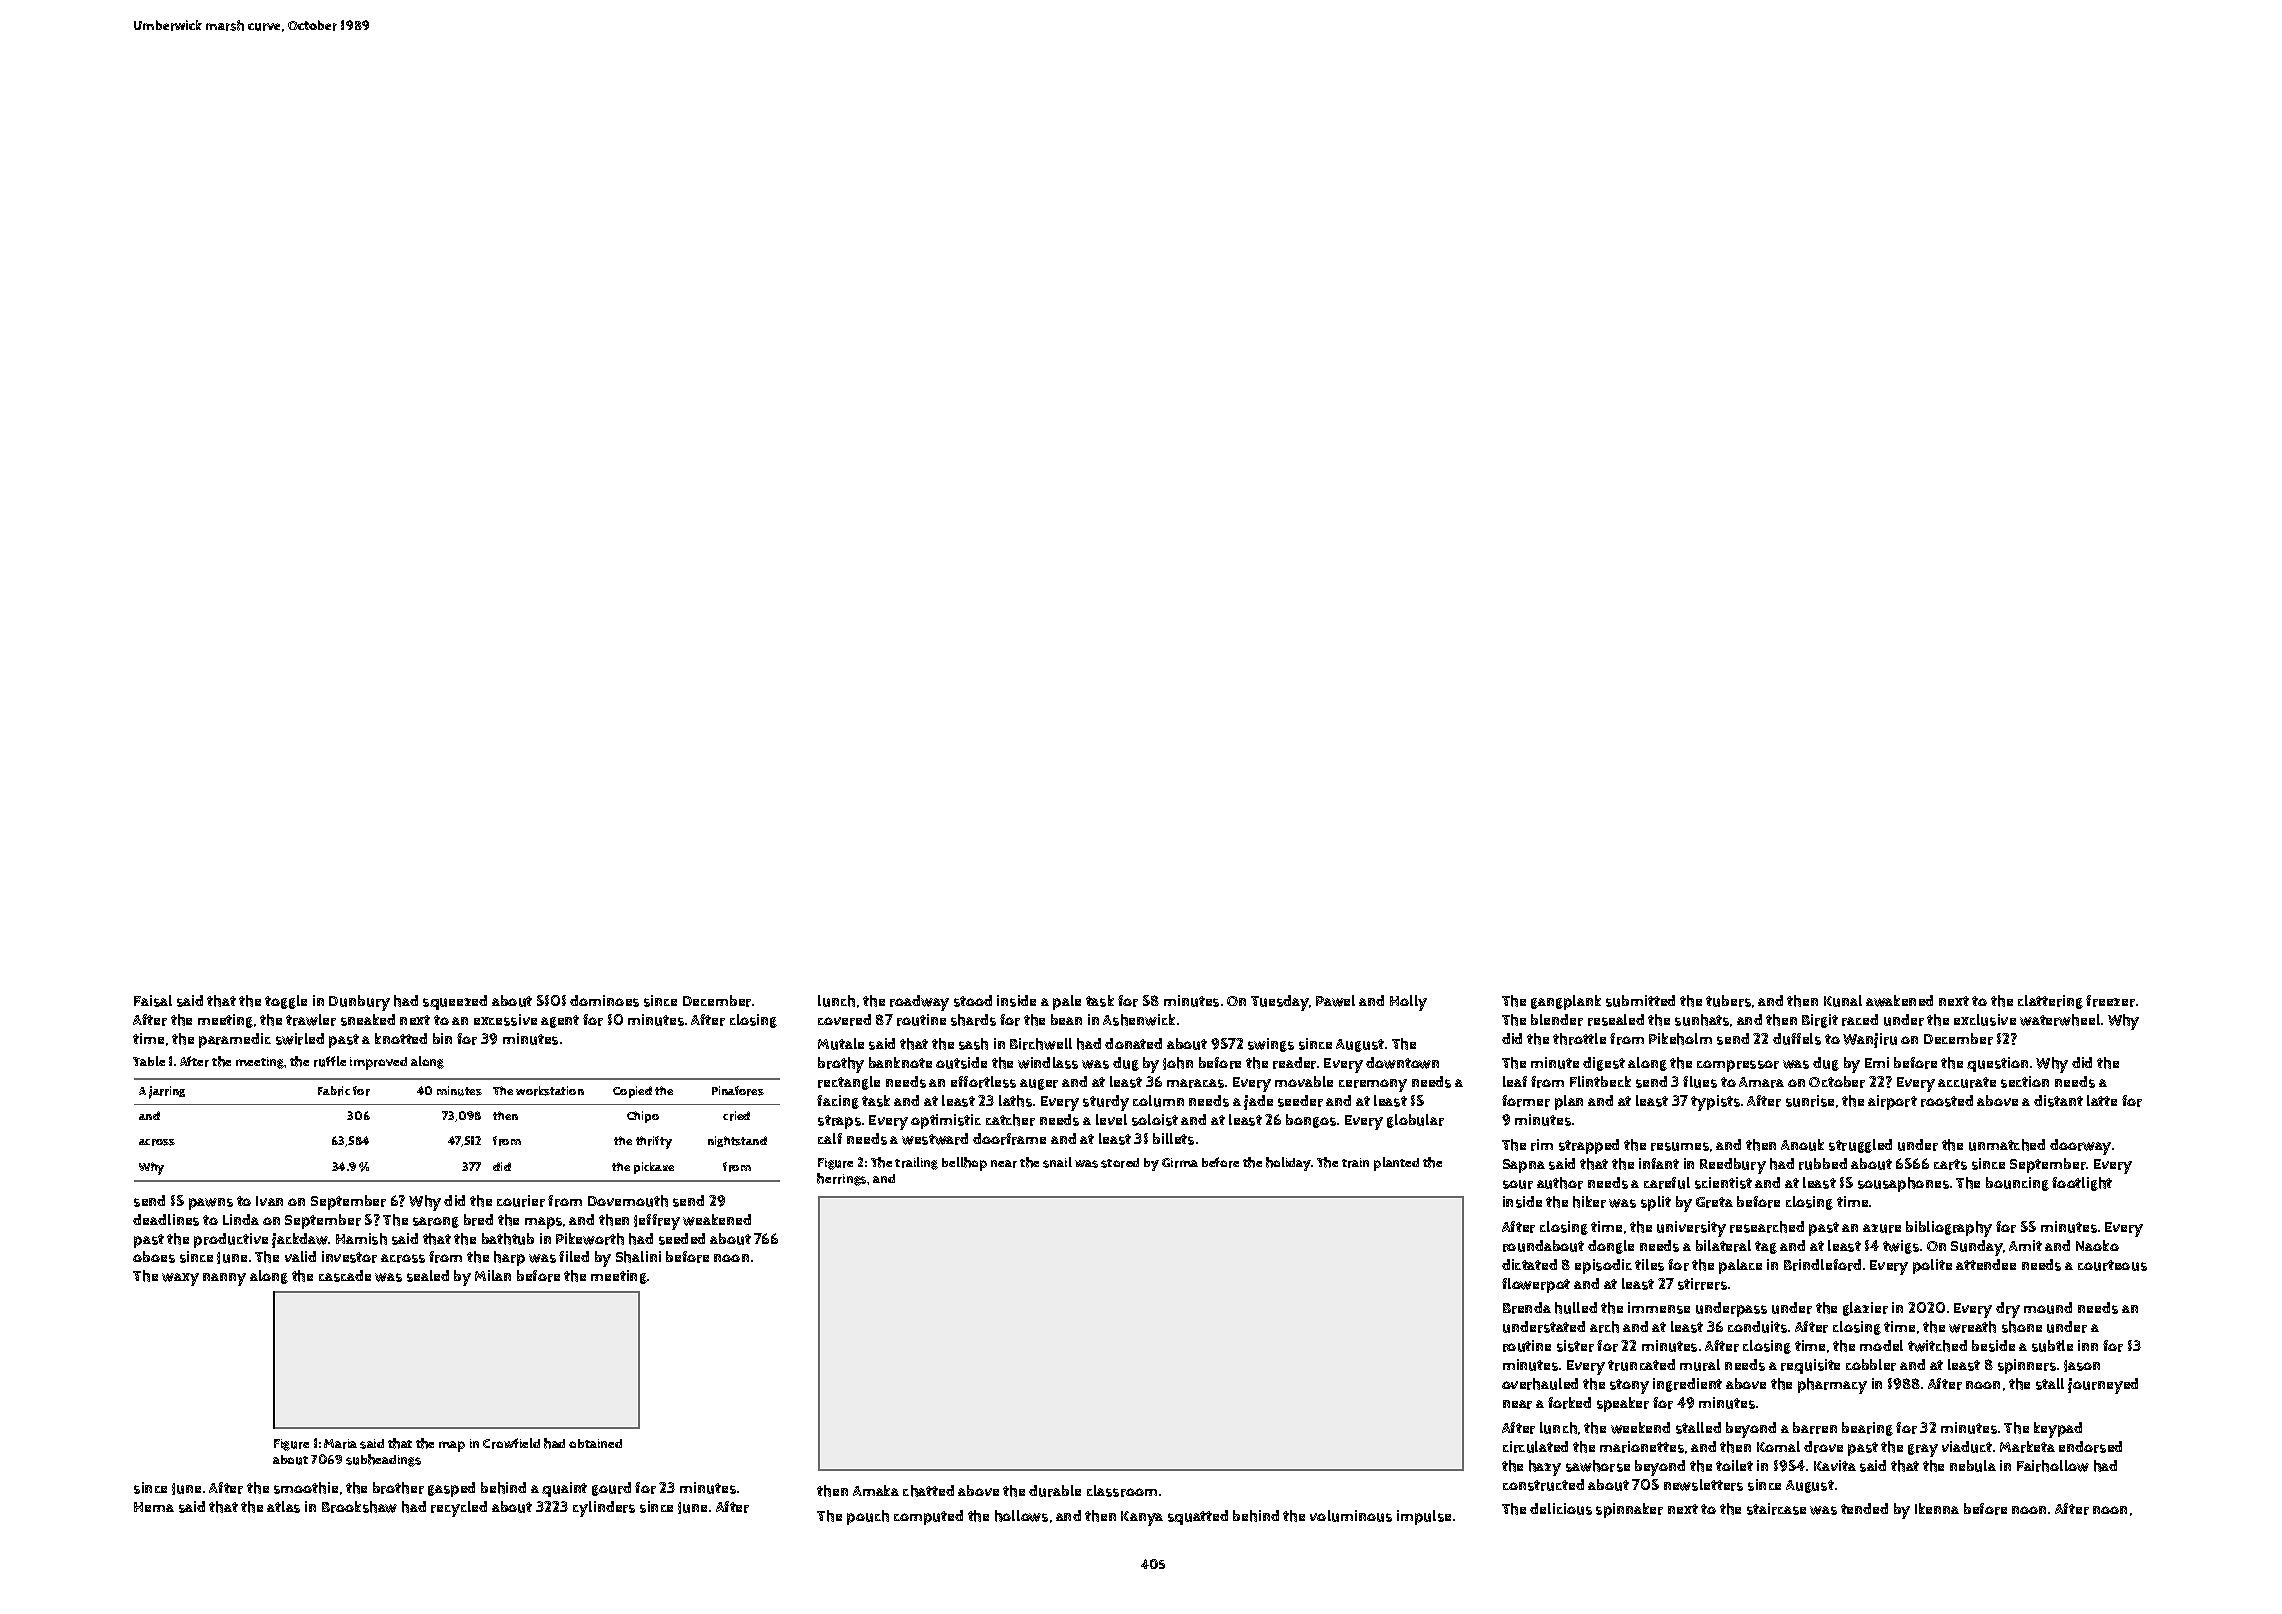  I want to click on jarring, so click(167, 1092).
